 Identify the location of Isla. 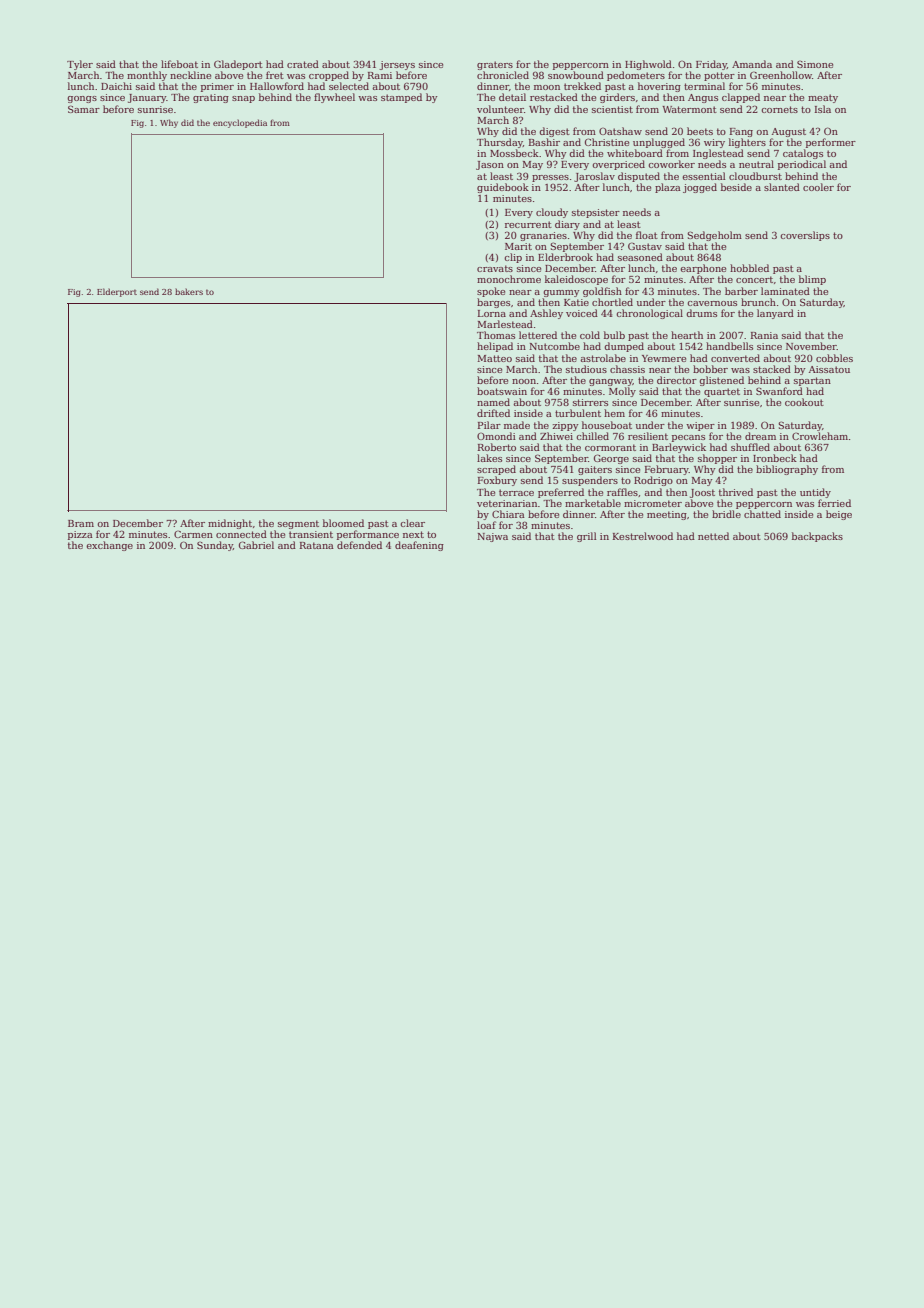
(822, 109).
